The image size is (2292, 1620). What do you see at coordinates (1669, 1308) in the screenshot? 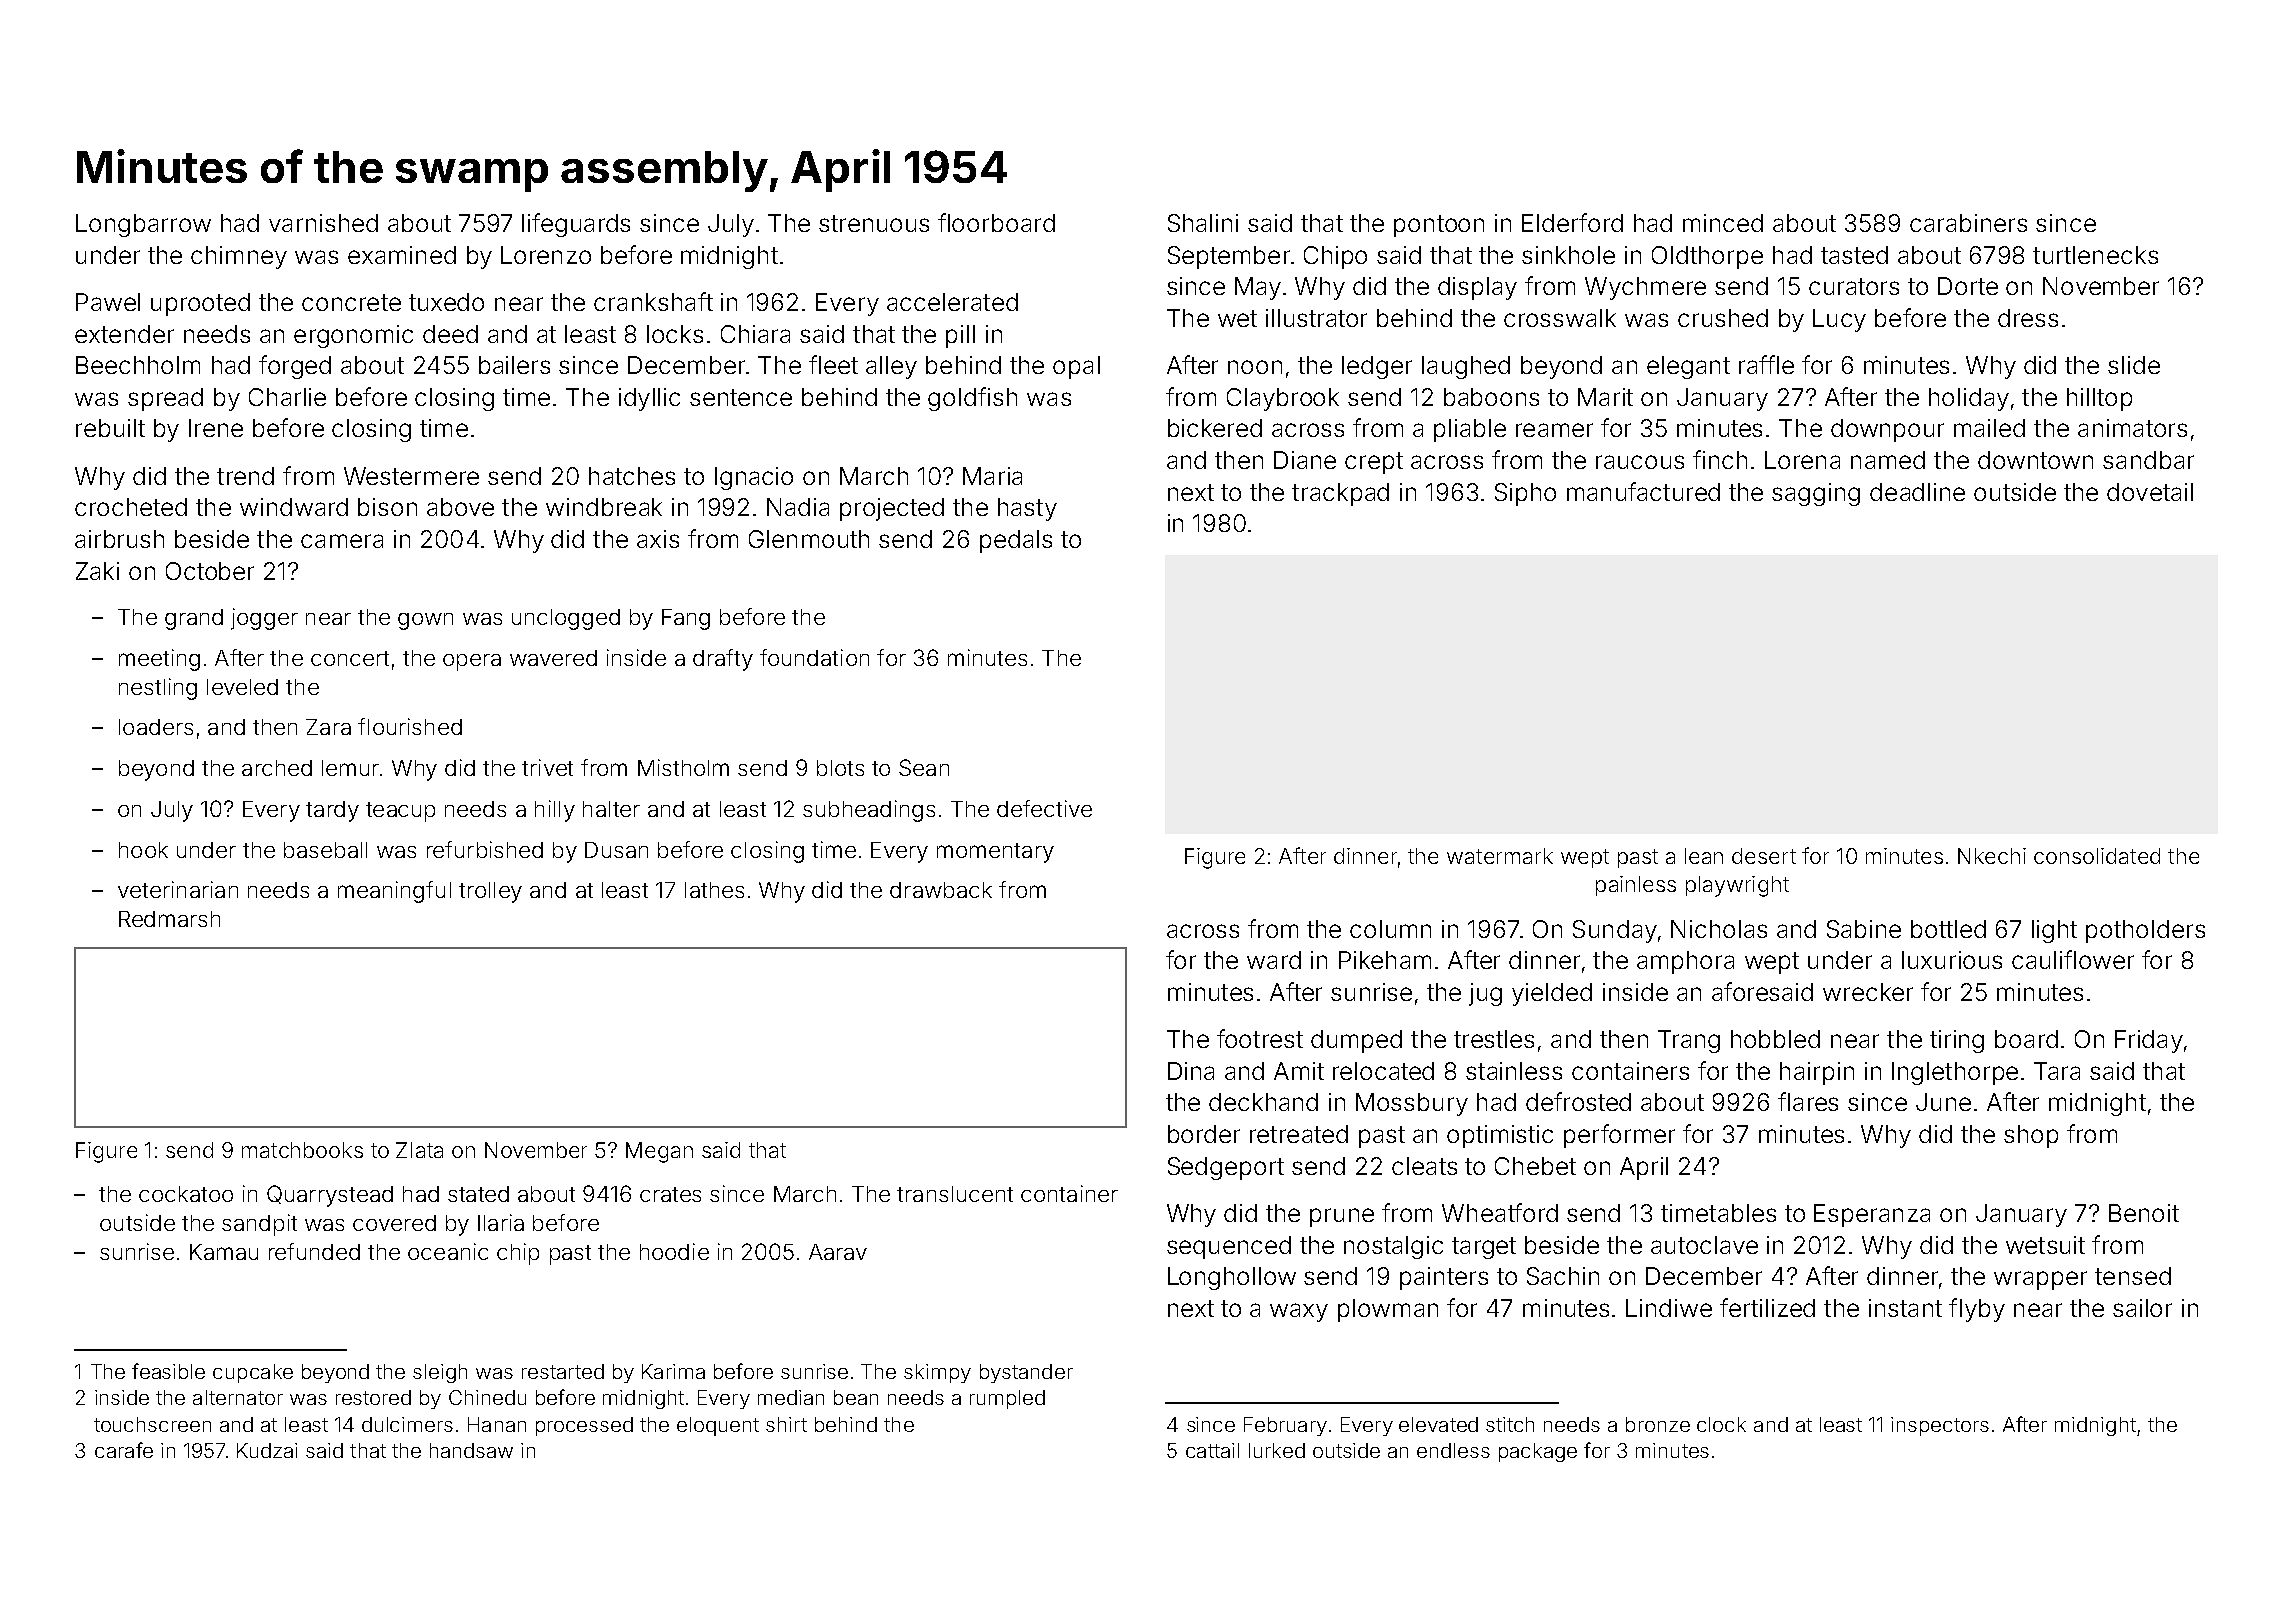
I see `Lindiwe` at bounding box center [1669, 1308].
